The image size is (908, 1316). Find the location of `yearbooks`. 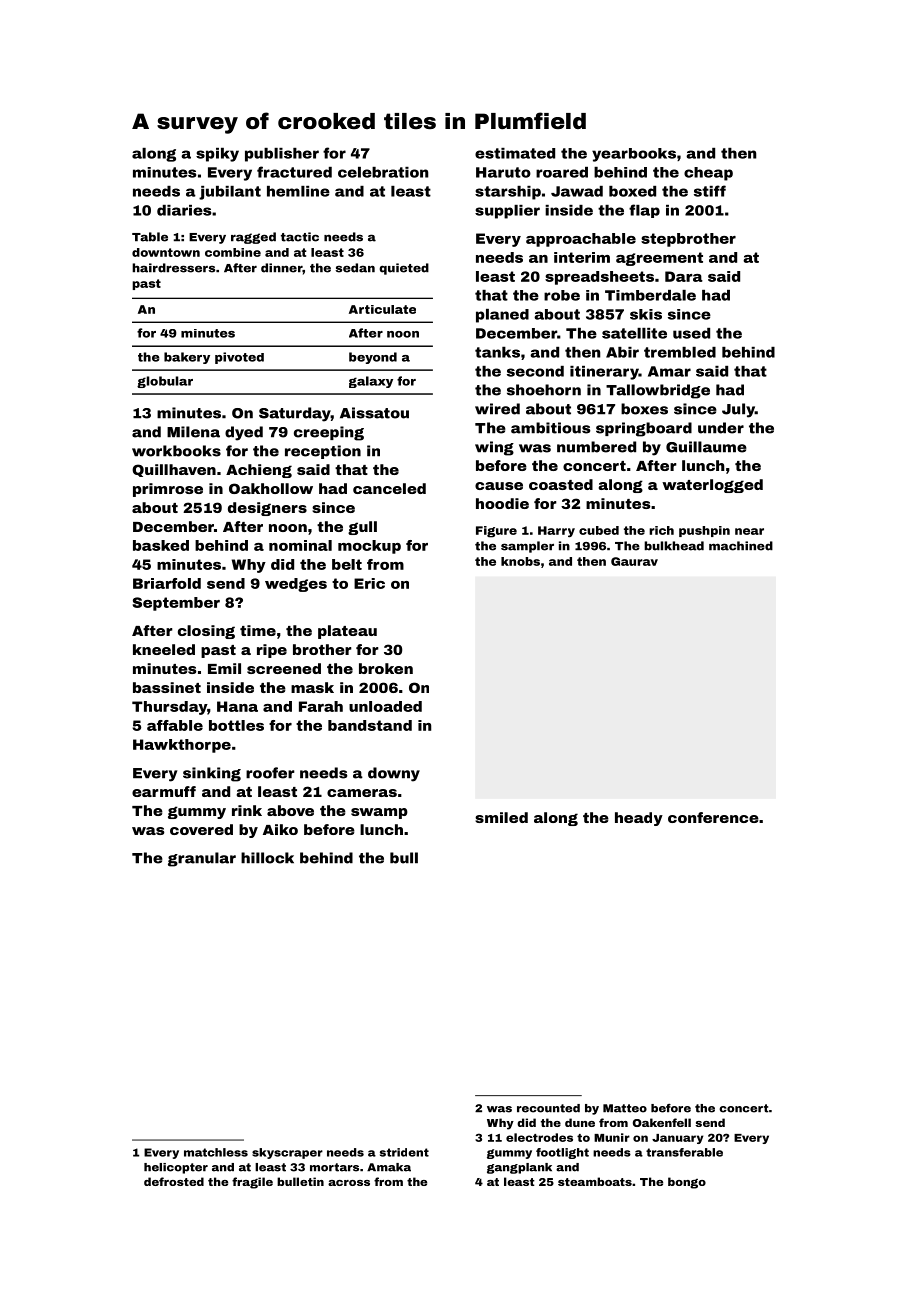

yearbooks is located at coordinates (634, 155).
